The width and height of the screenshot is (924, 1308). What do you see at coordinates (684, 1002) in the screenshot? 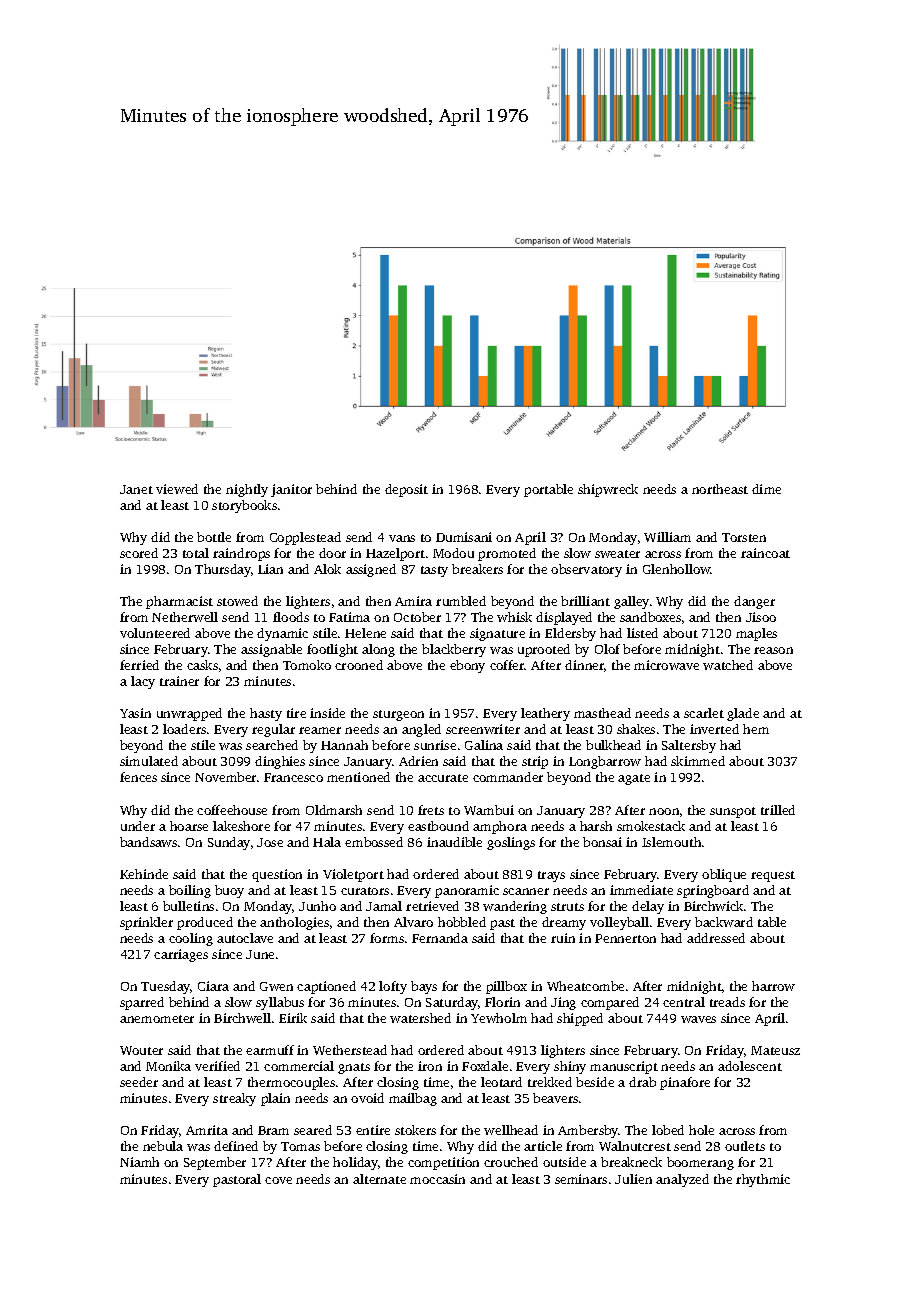
I see `central` at bounding box center [684, 1002].
